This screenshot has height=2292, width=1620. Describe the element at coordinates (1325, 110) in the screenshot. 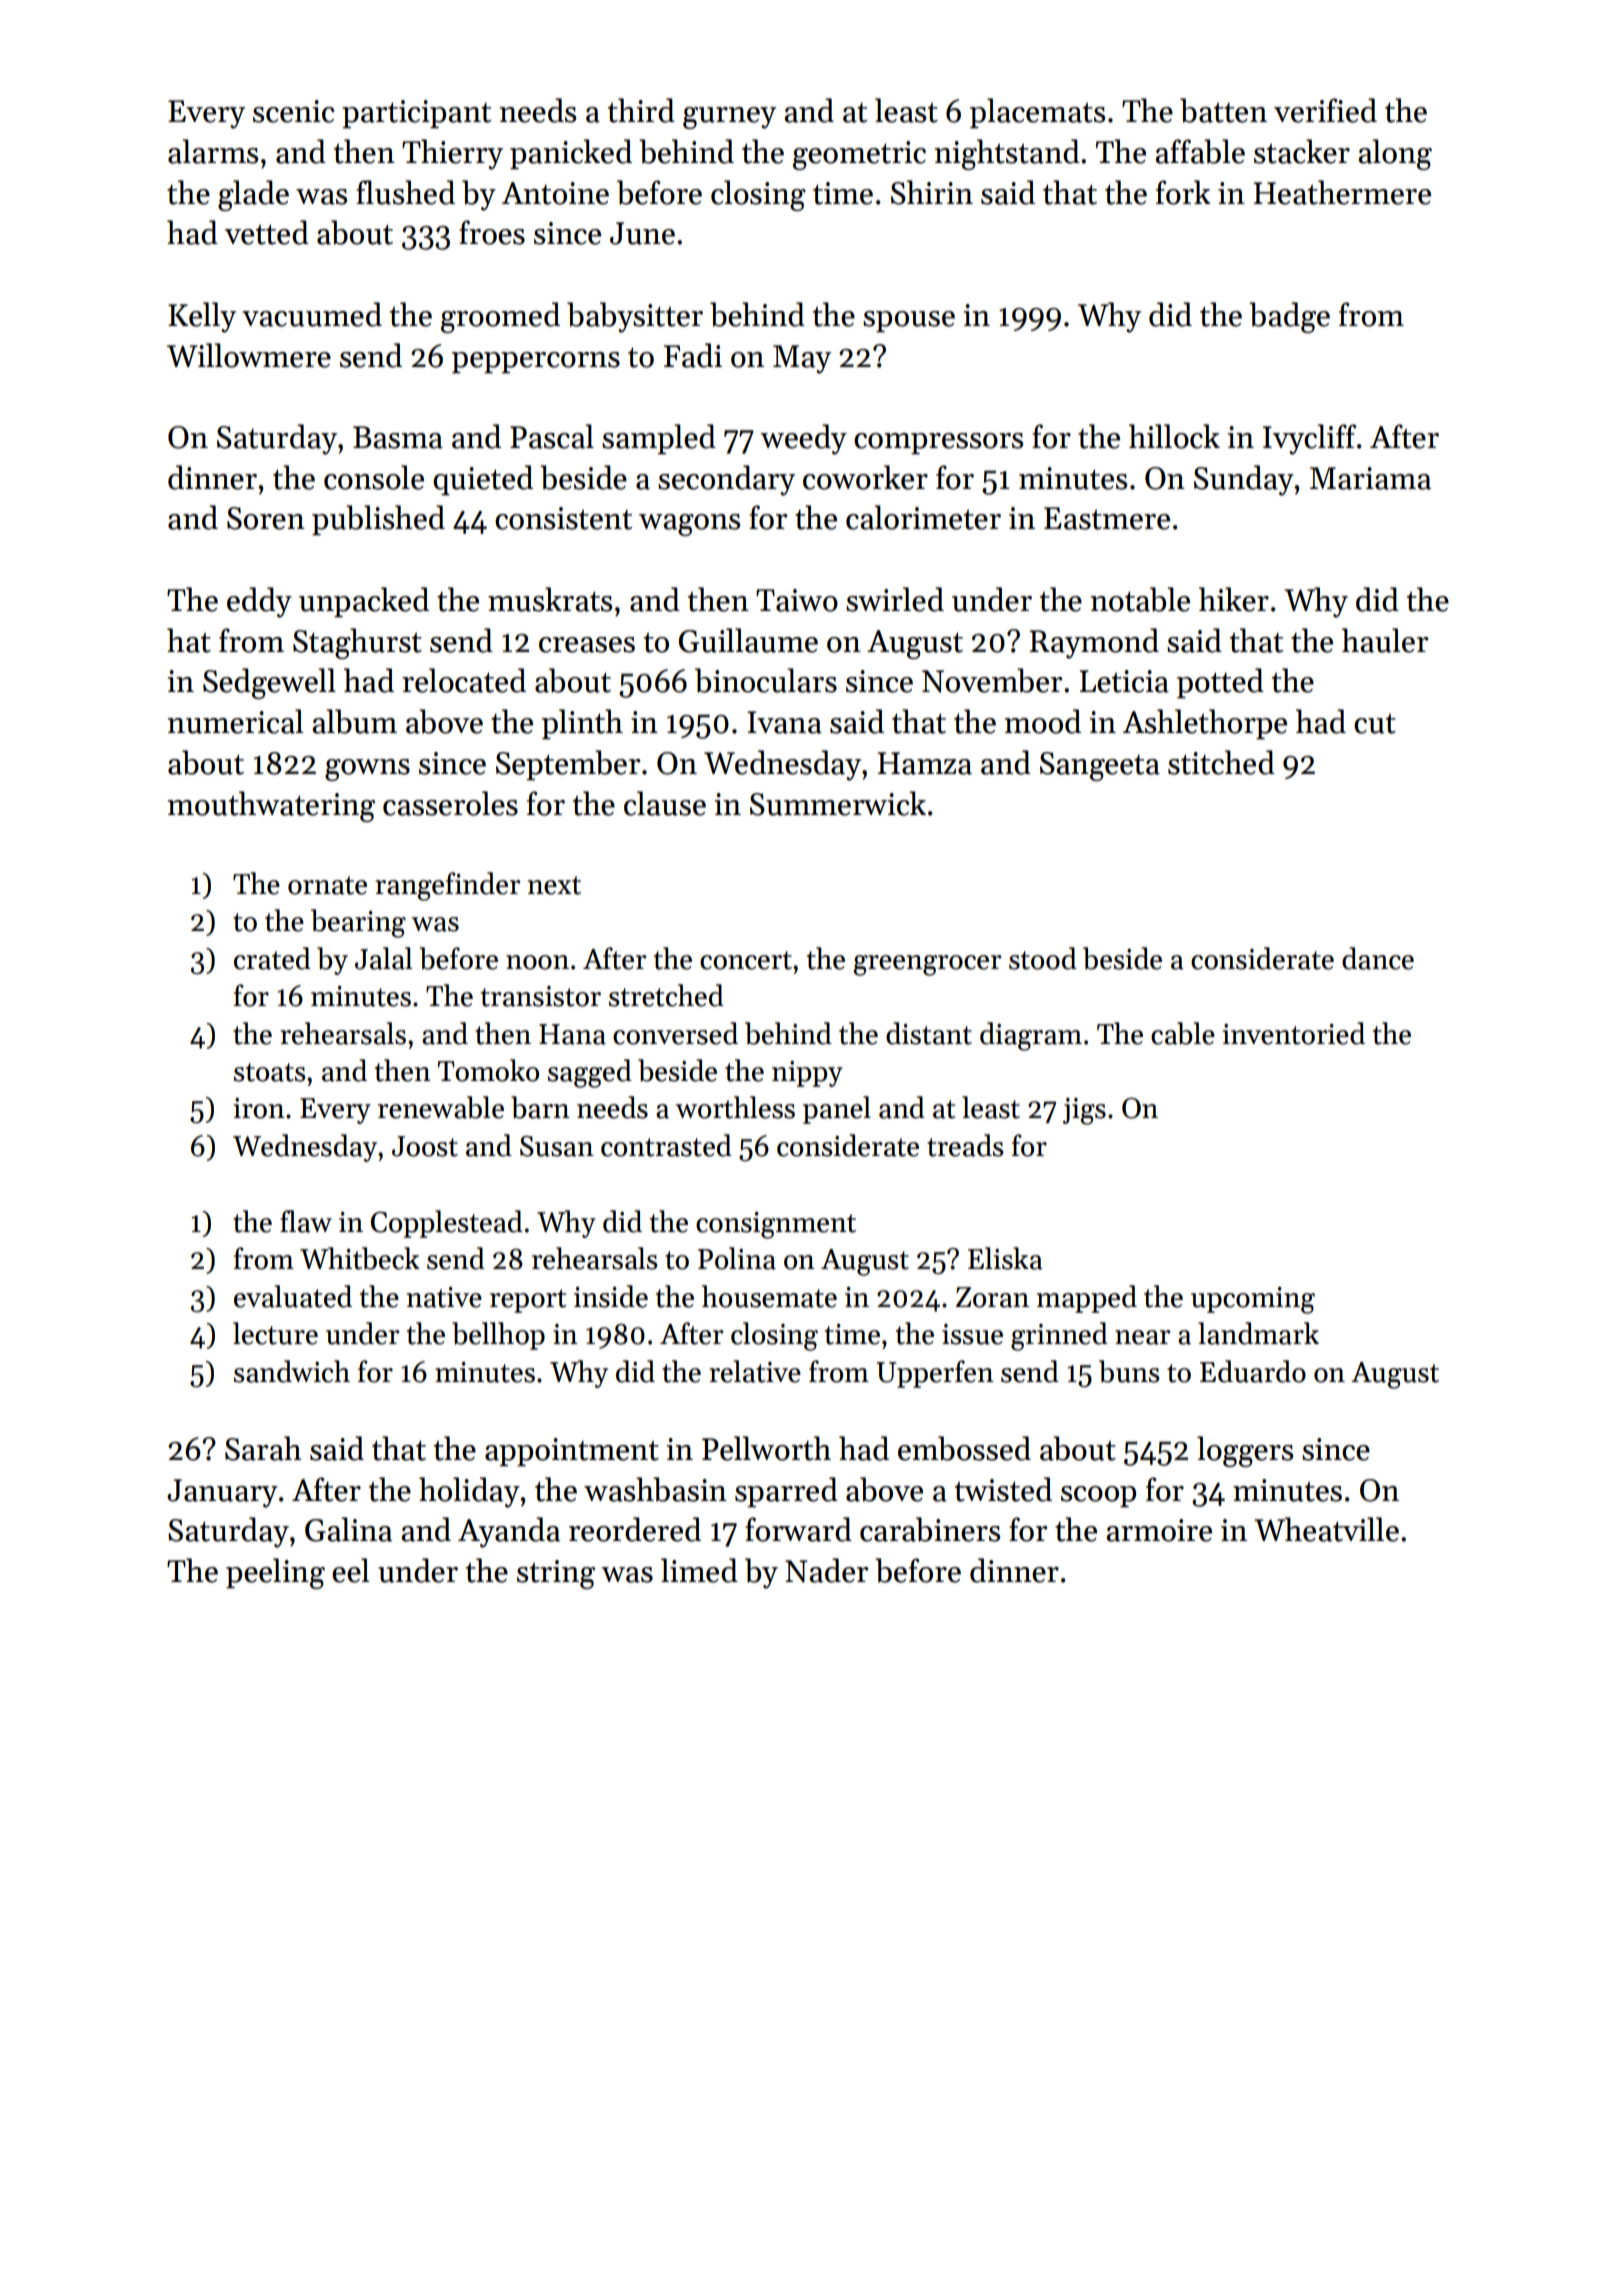

I see `verified` at that location.
